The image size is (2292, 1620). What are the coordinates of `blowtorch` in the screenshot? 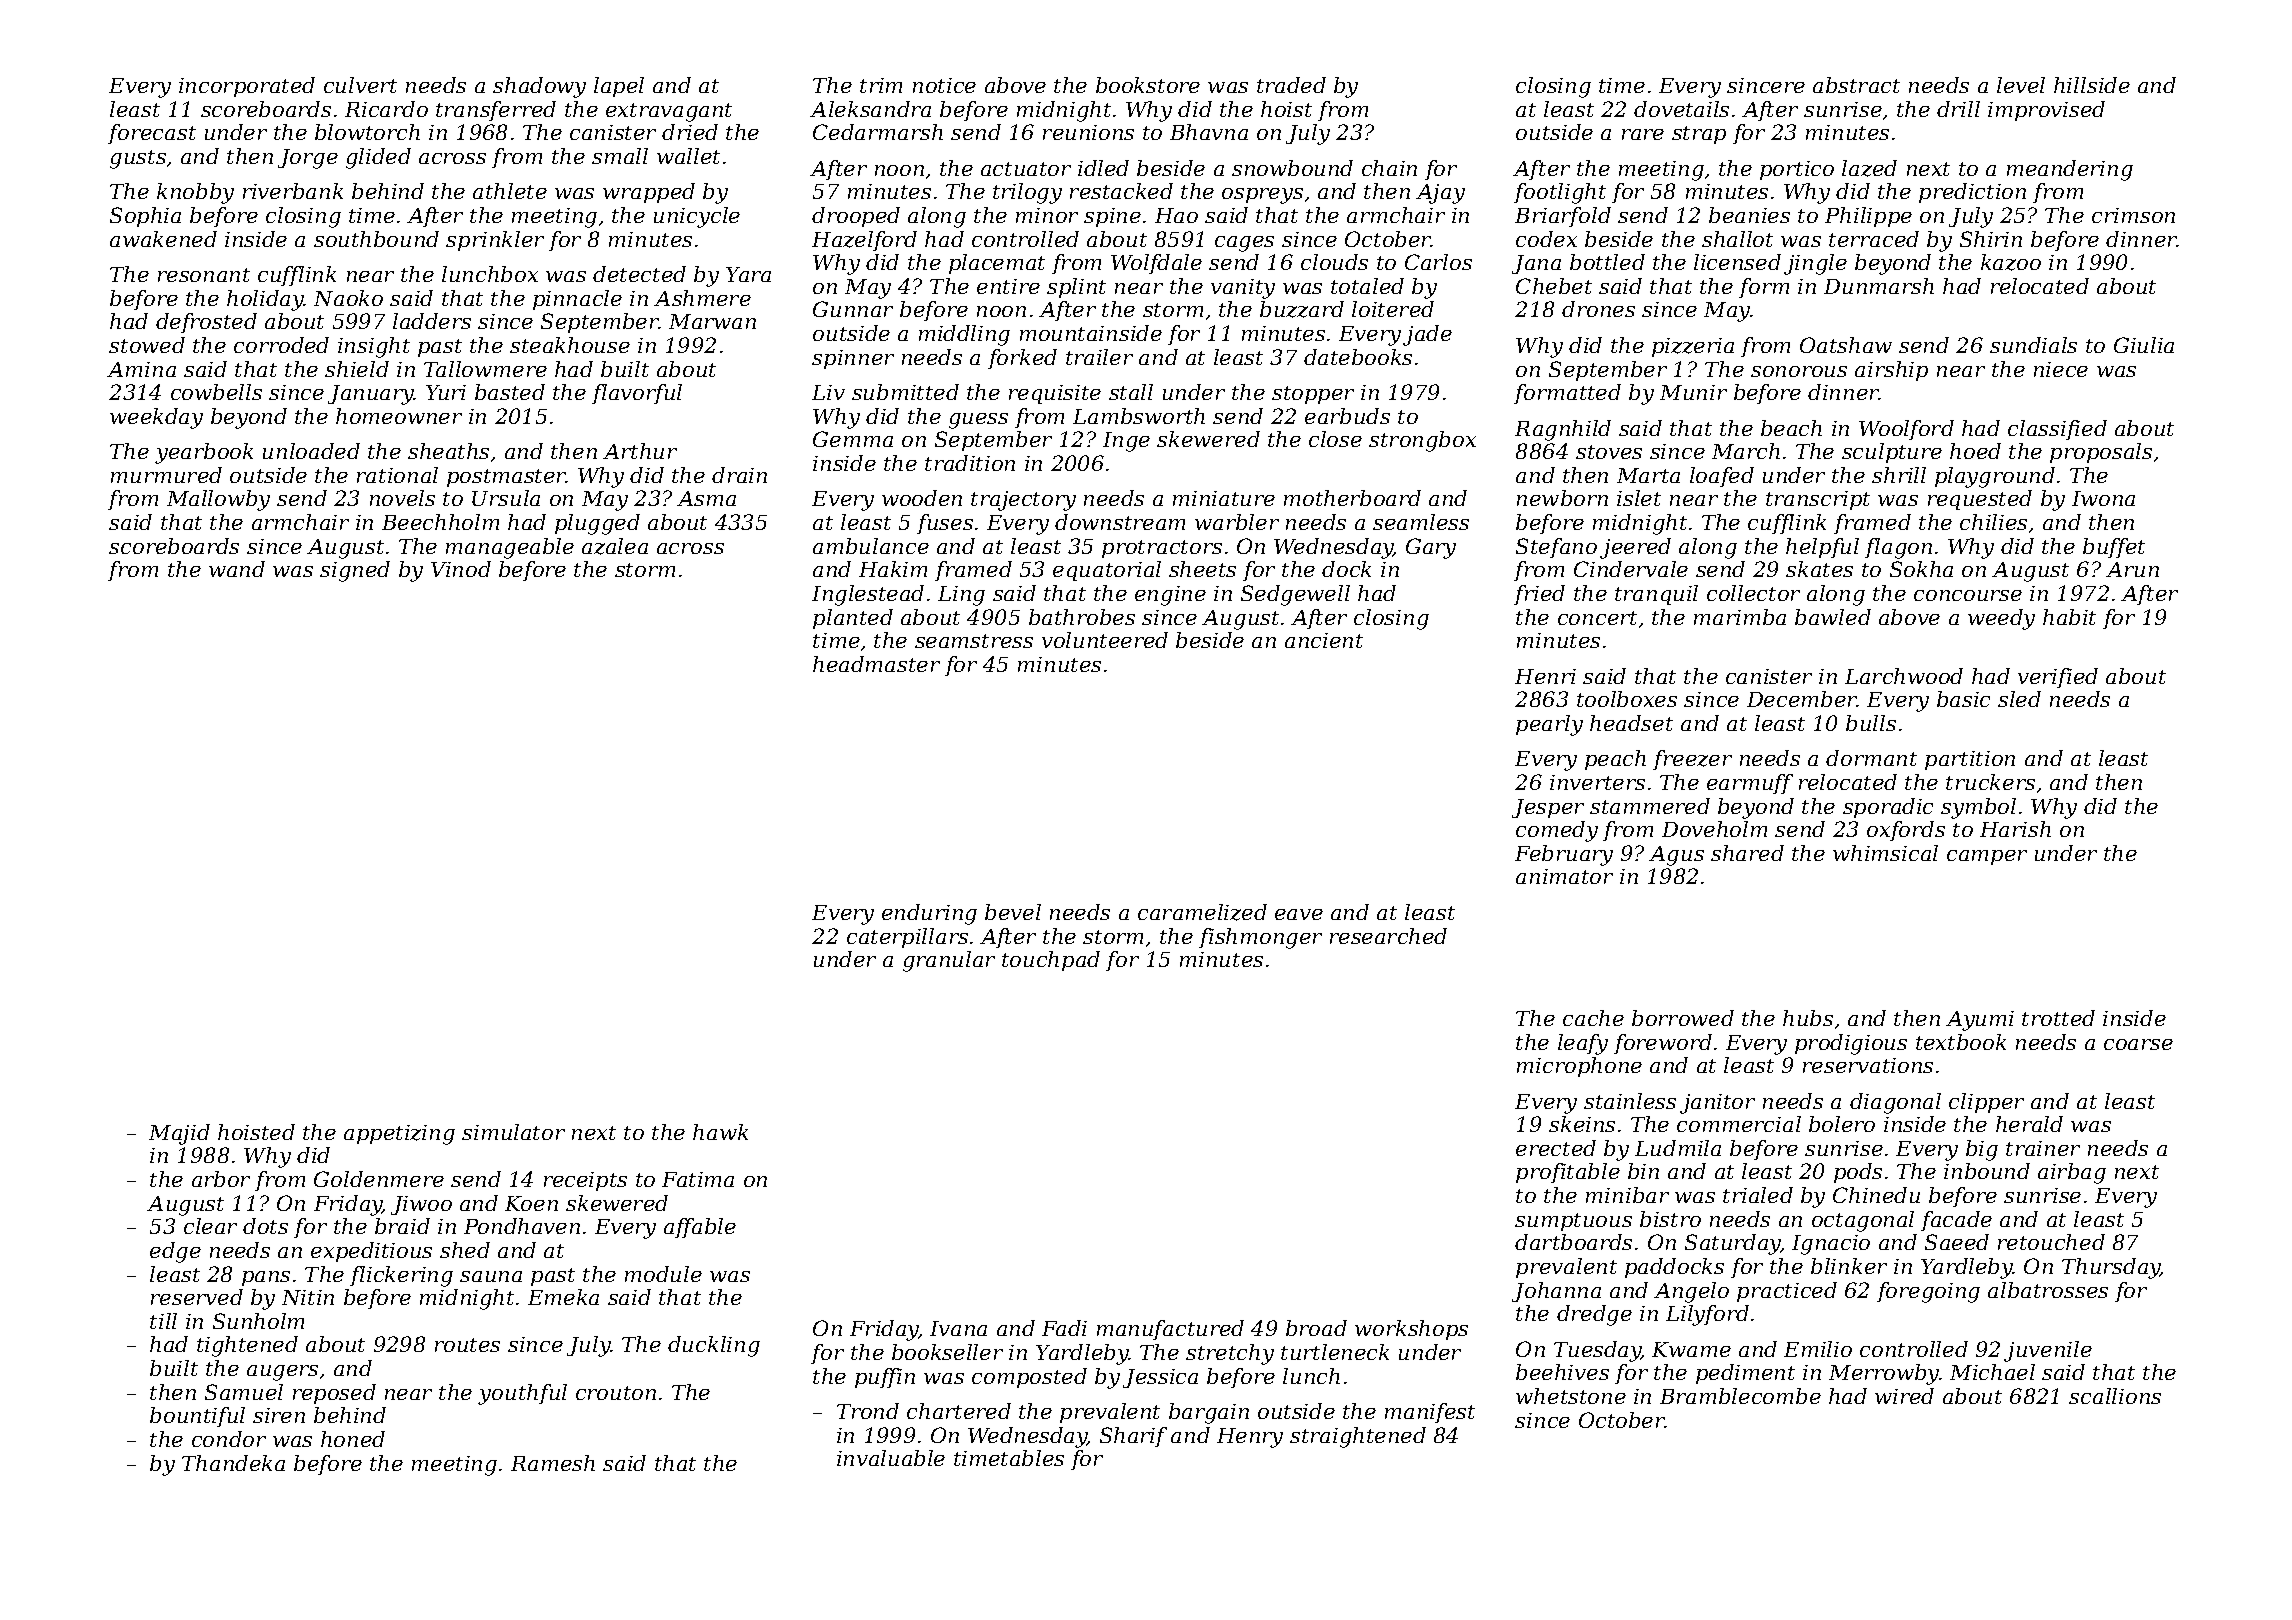 It's located at (367, 132).
